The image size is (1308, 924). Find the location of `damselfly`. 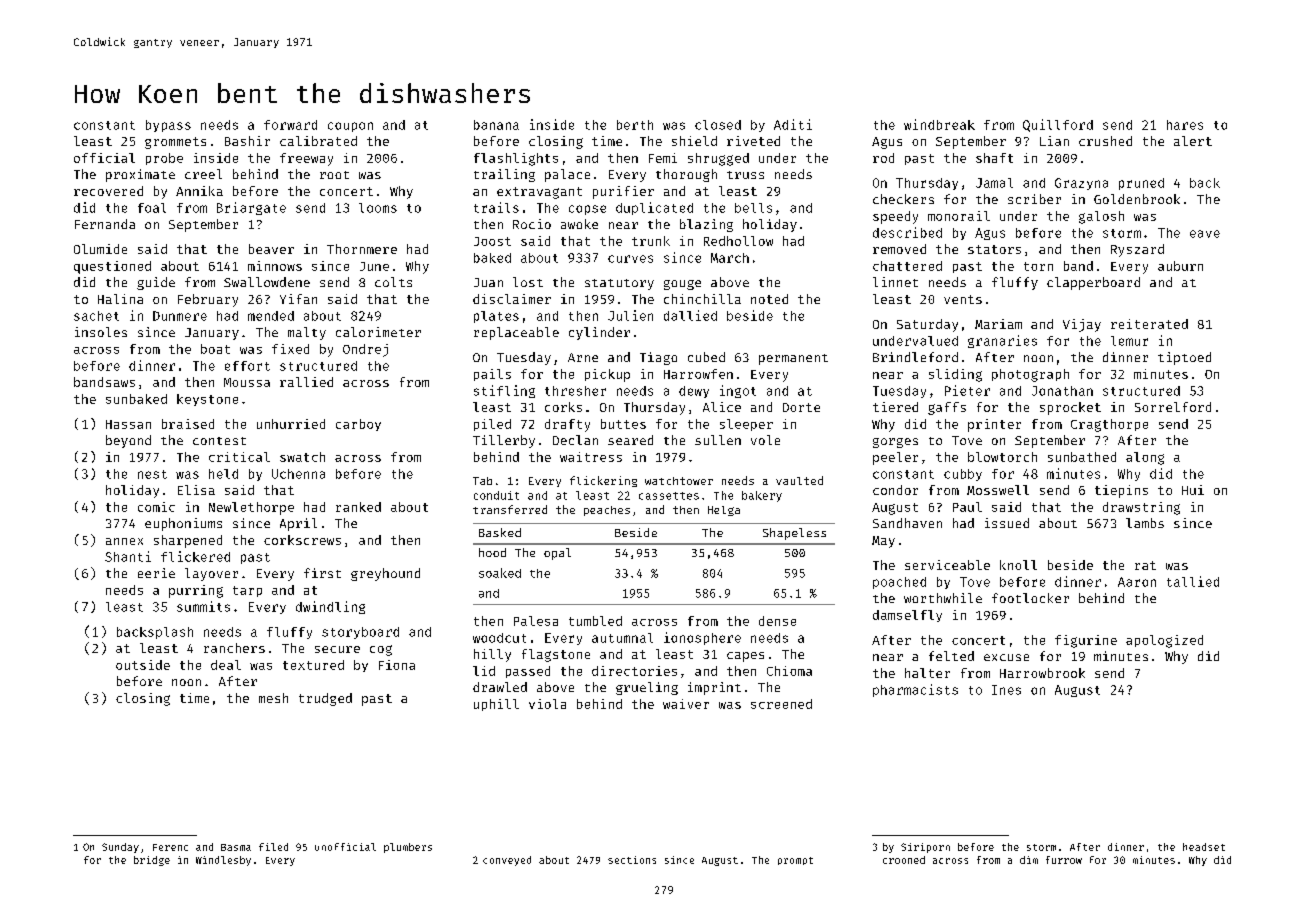

damselfly is located at coordinates (907, 616).
